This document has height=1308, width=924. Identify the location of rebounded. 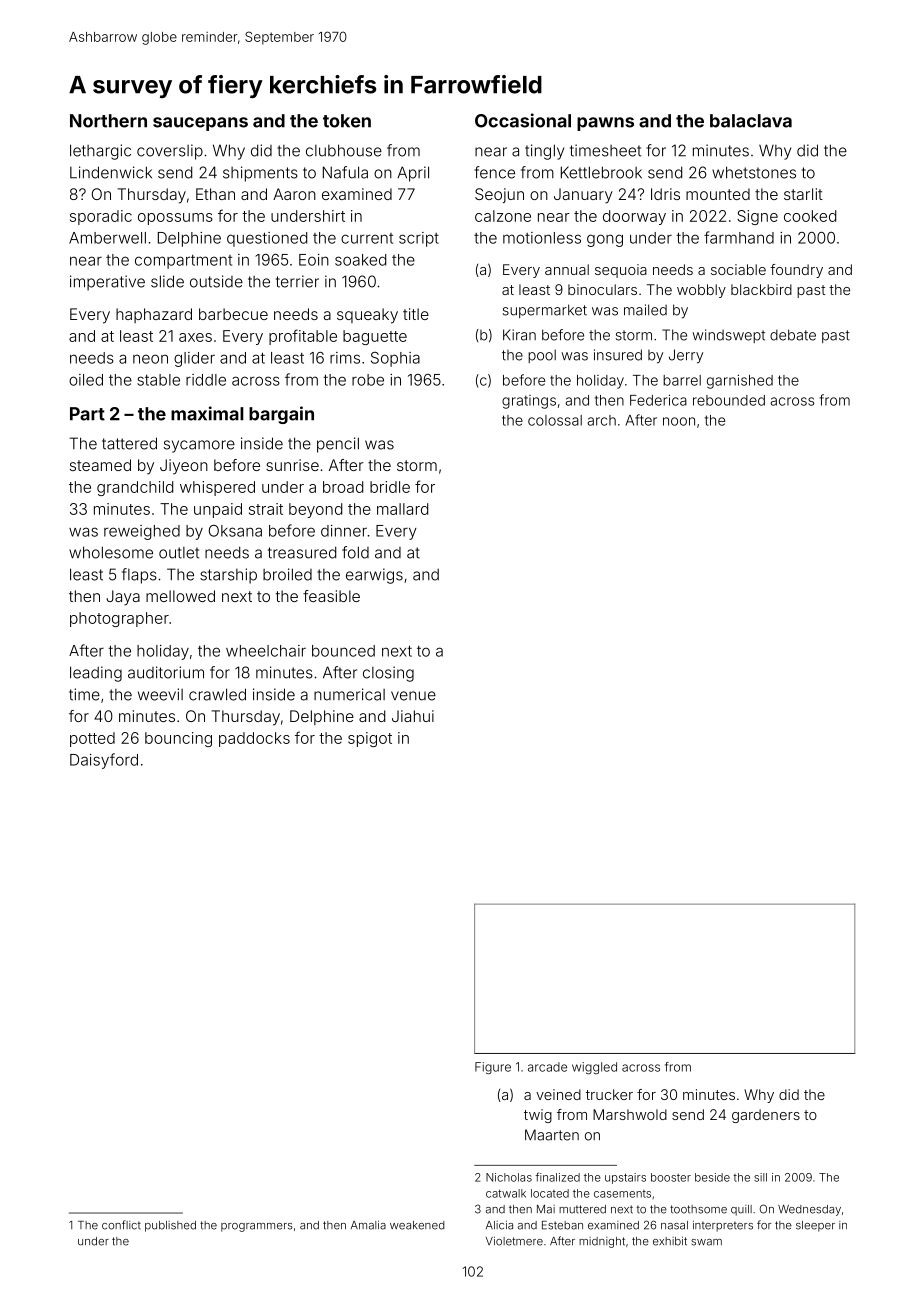
(729, 400).
